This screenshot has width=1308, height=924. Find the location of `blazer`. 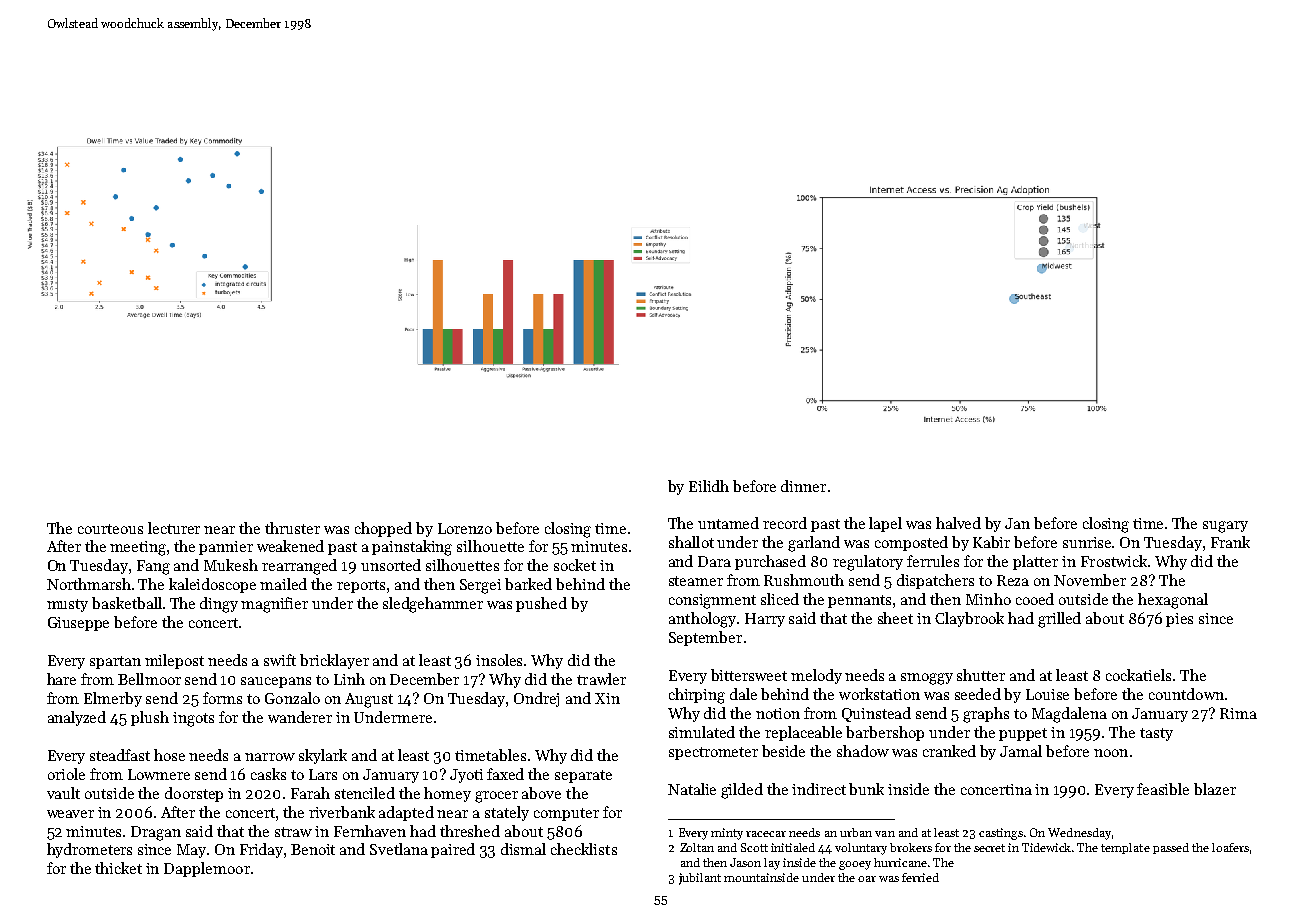

blazer is located at coordinates (1215, 789).
